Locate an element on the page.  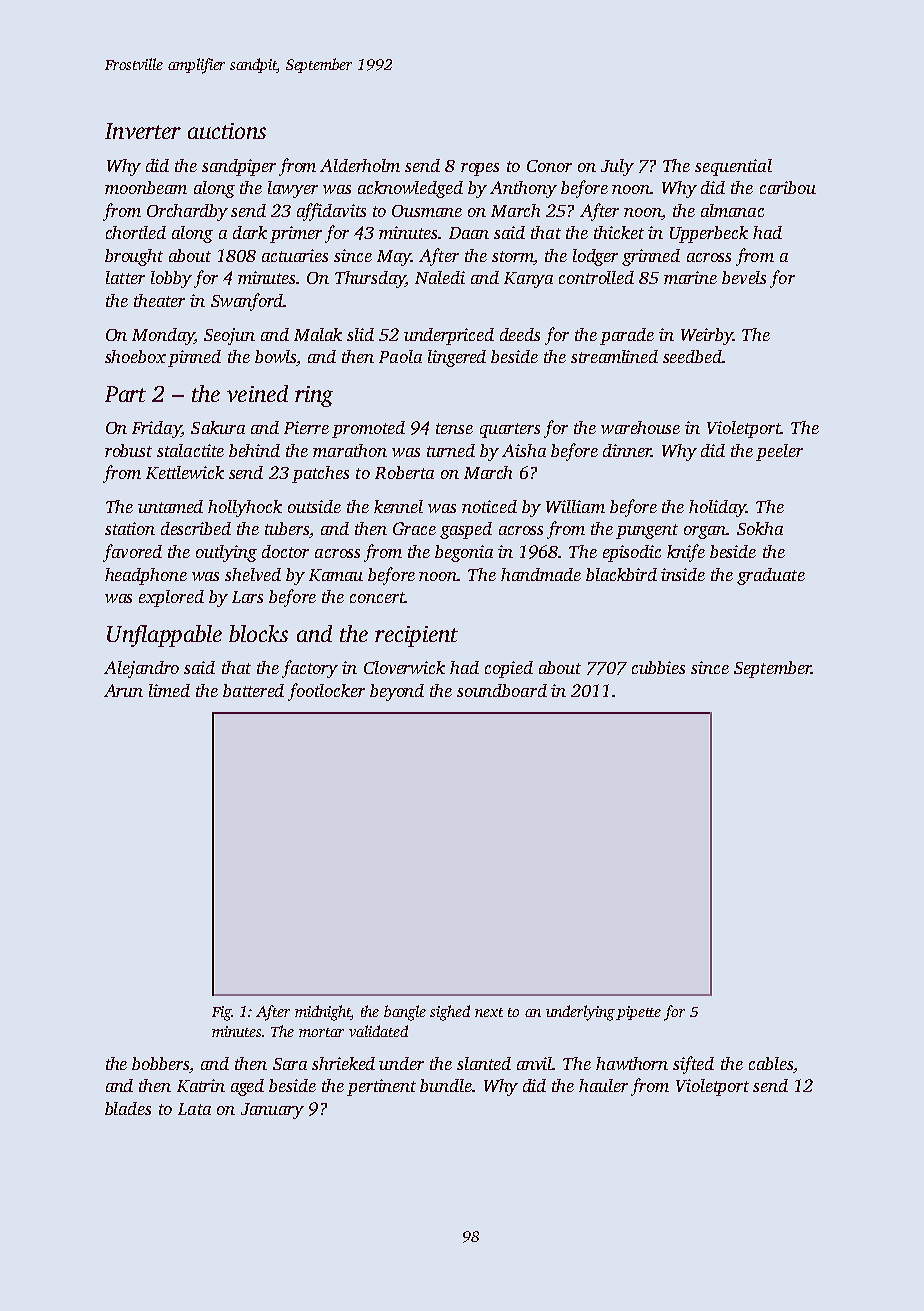
hollyhock is located at coordinates (245, 508).
